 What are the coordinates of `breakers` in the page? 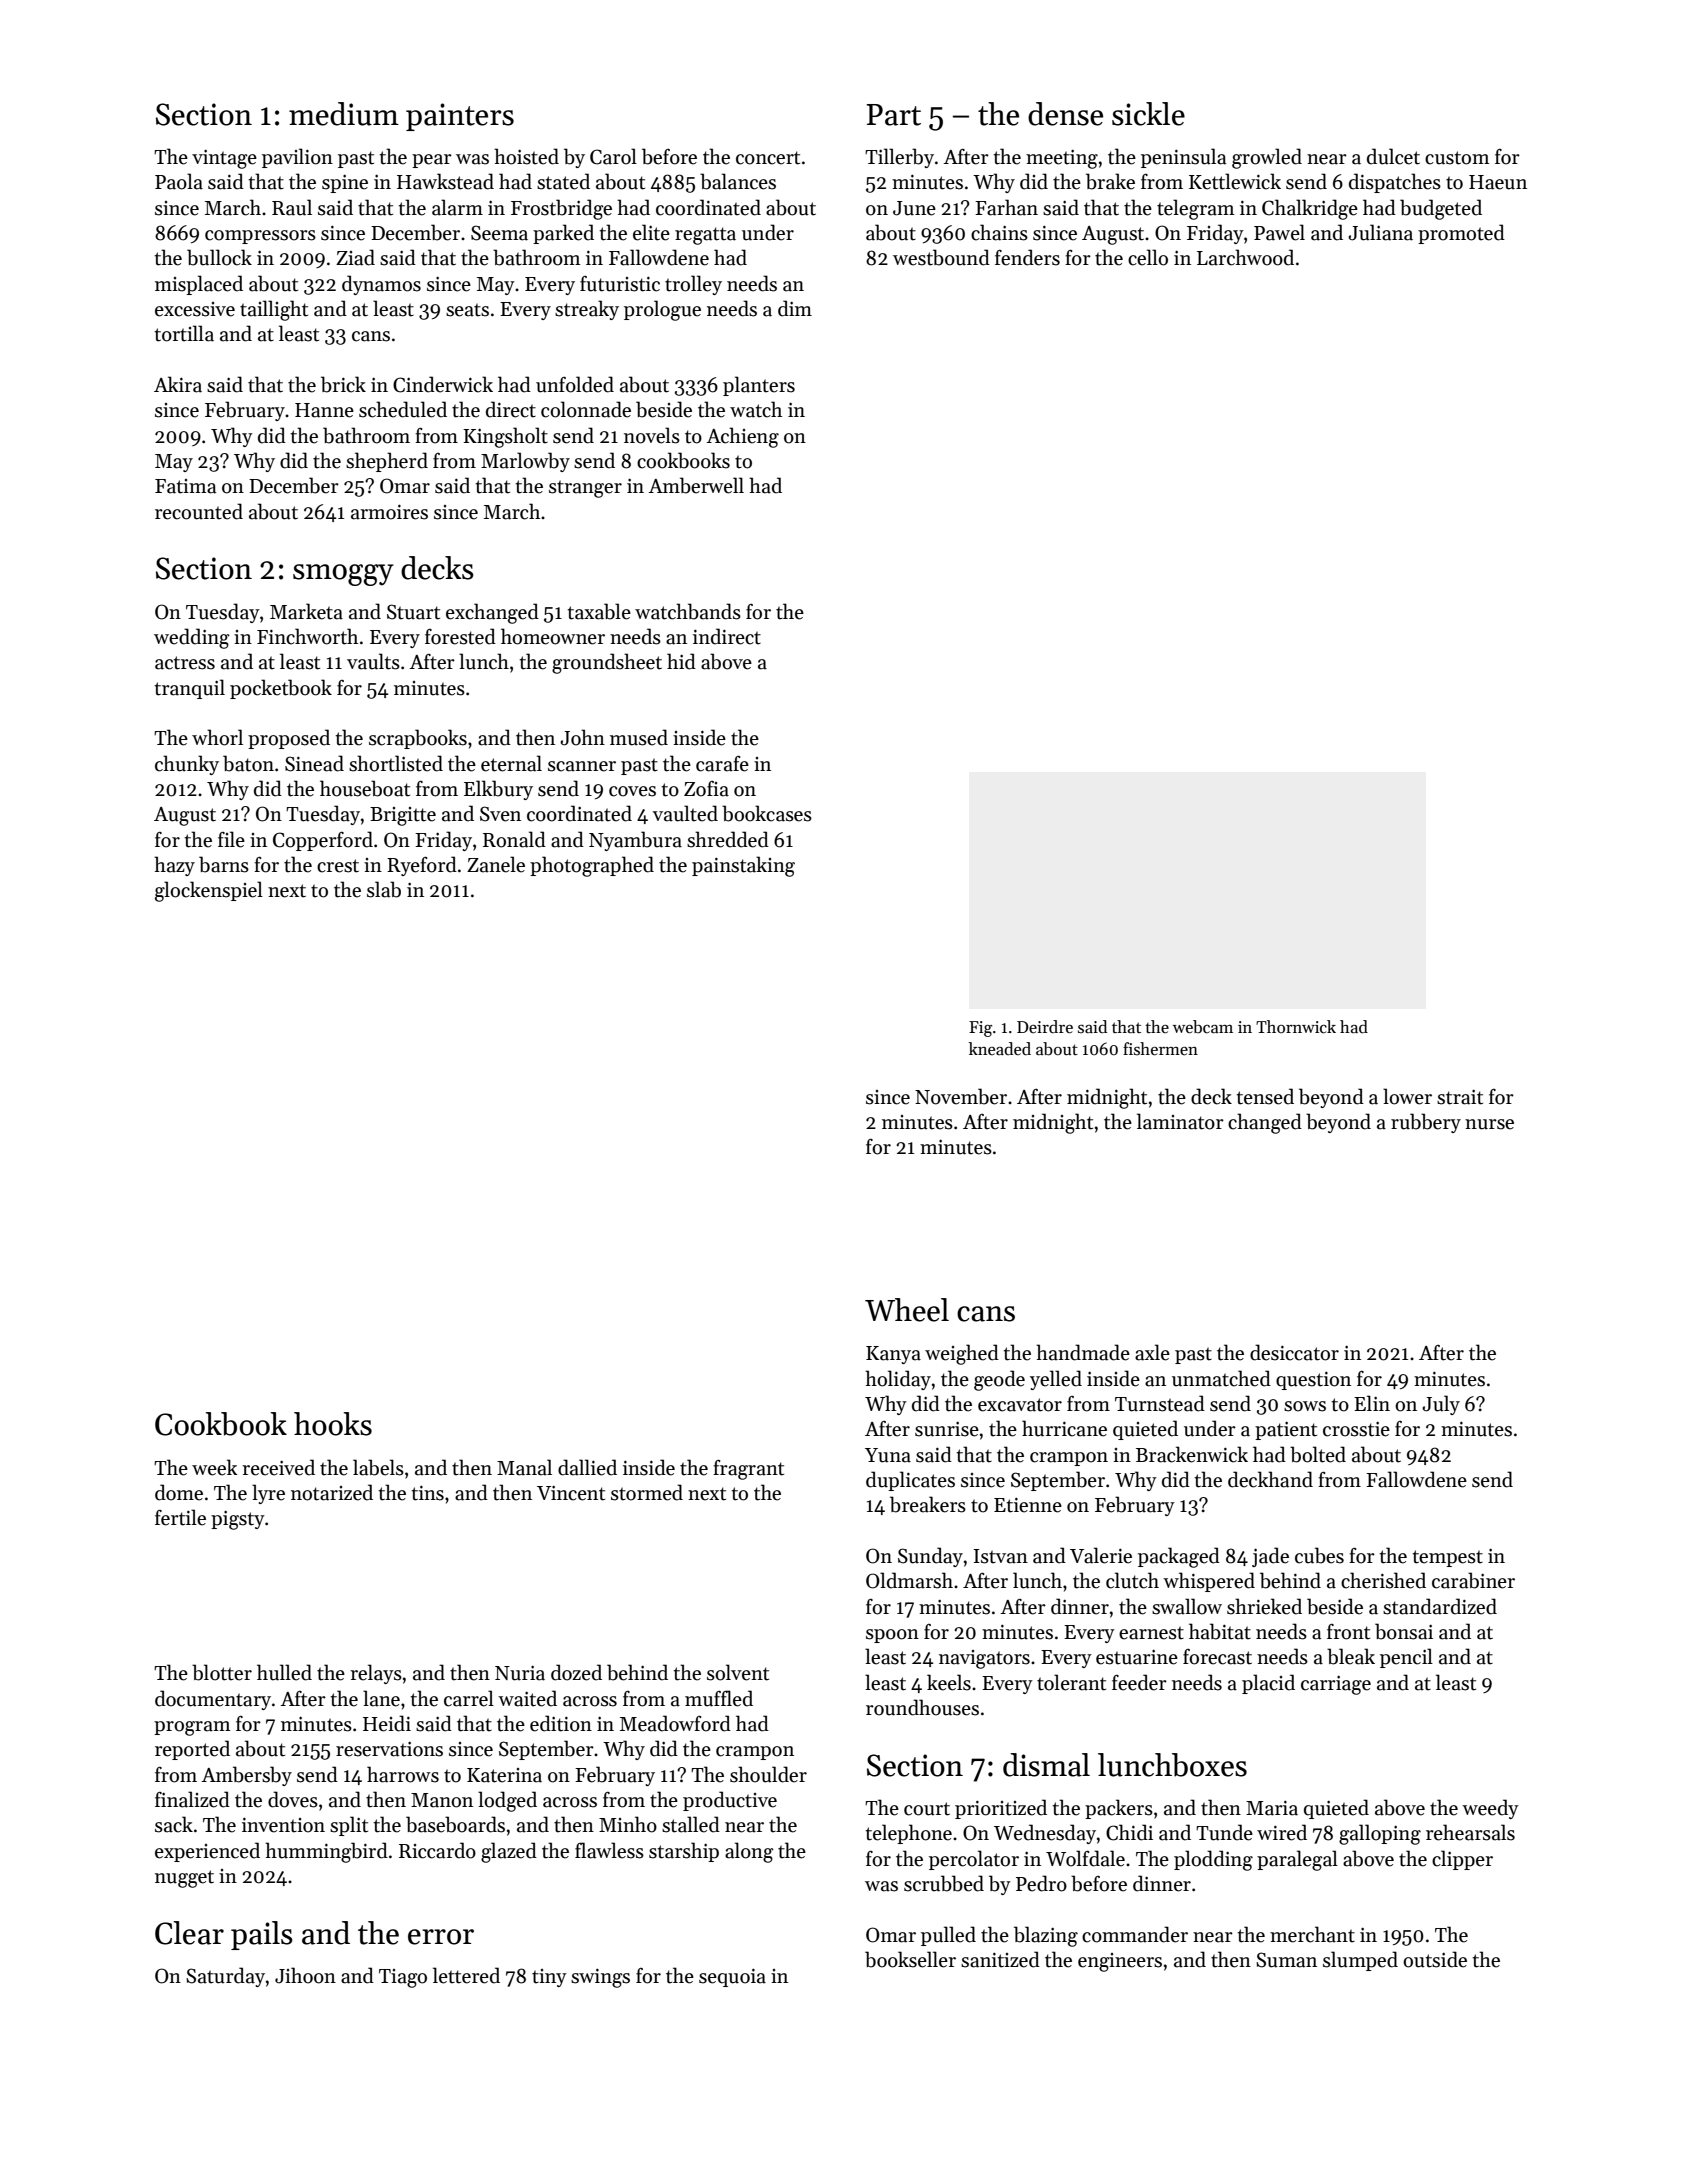 It's located at (928, 1504).
